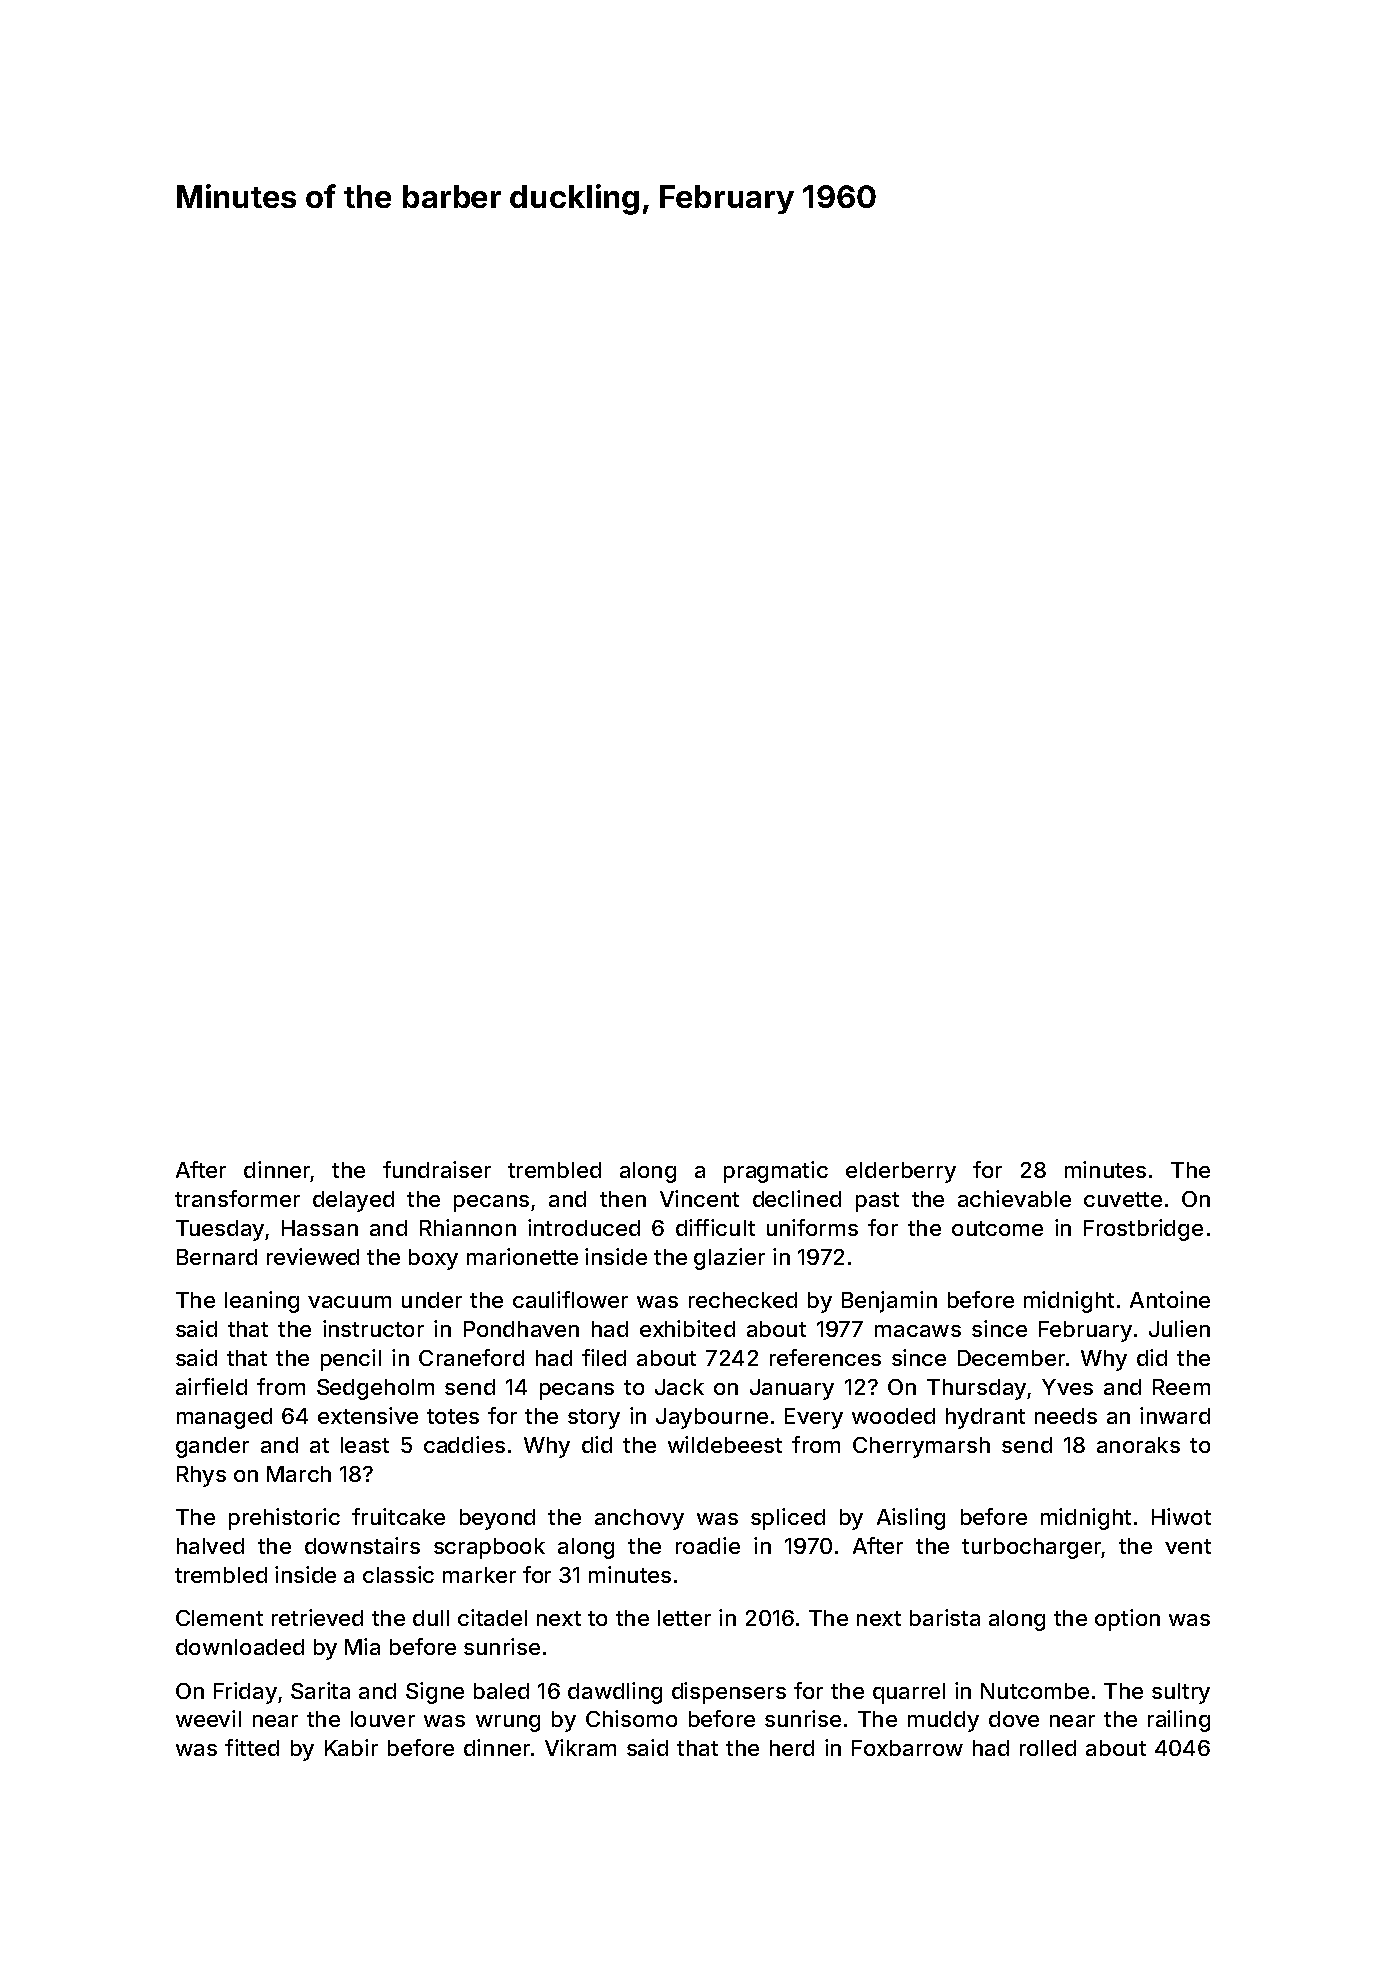 The image size is (1386, 1969). Describe the element at coordinates (398, 1516) in the page. I see `fruitcake` at that location.
